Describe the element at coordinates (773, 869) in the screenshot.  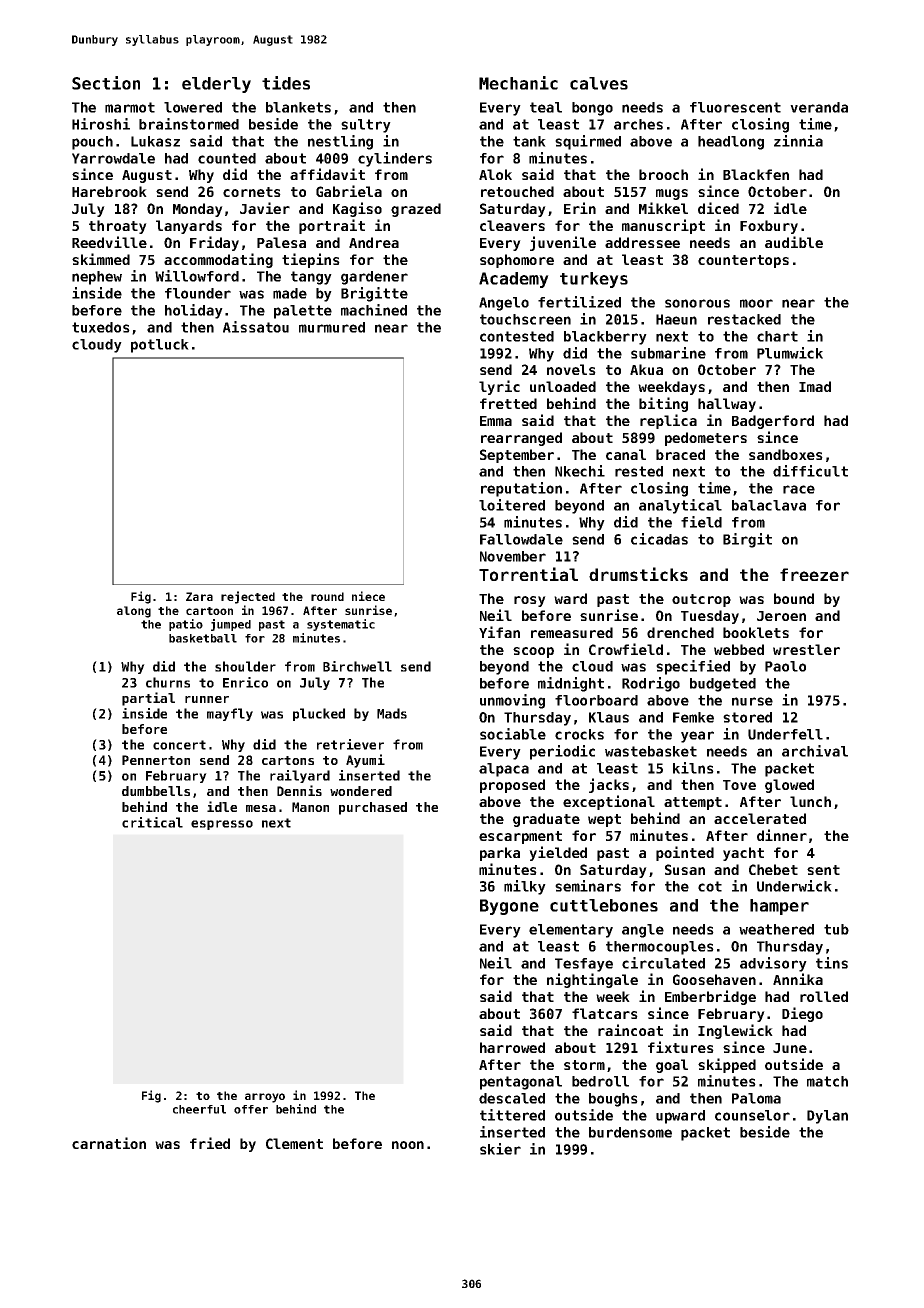
I see `Chebet` at that location.
